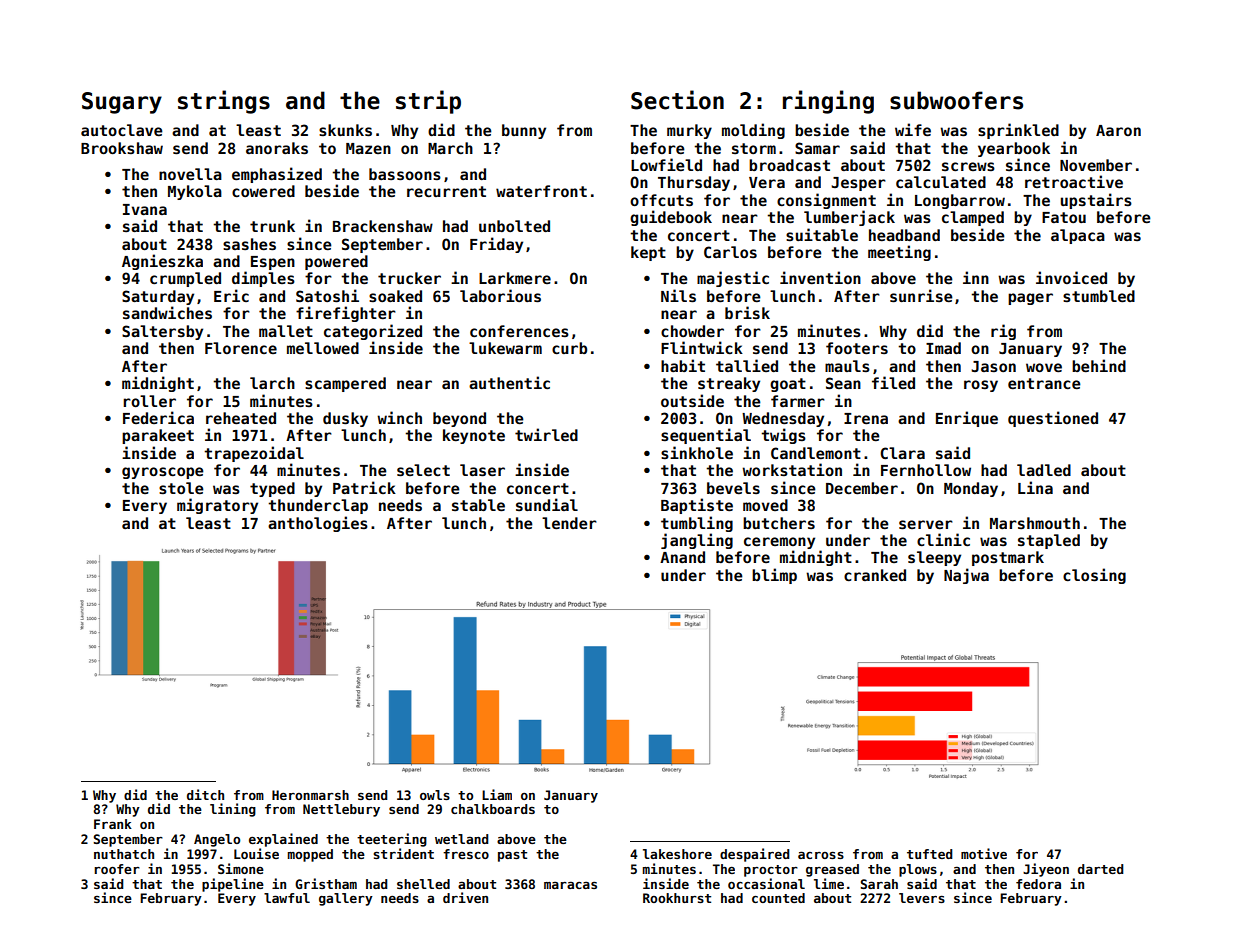  Describe the element at coordinates (364, 487) in the document. I see `Patrick` at that location.
